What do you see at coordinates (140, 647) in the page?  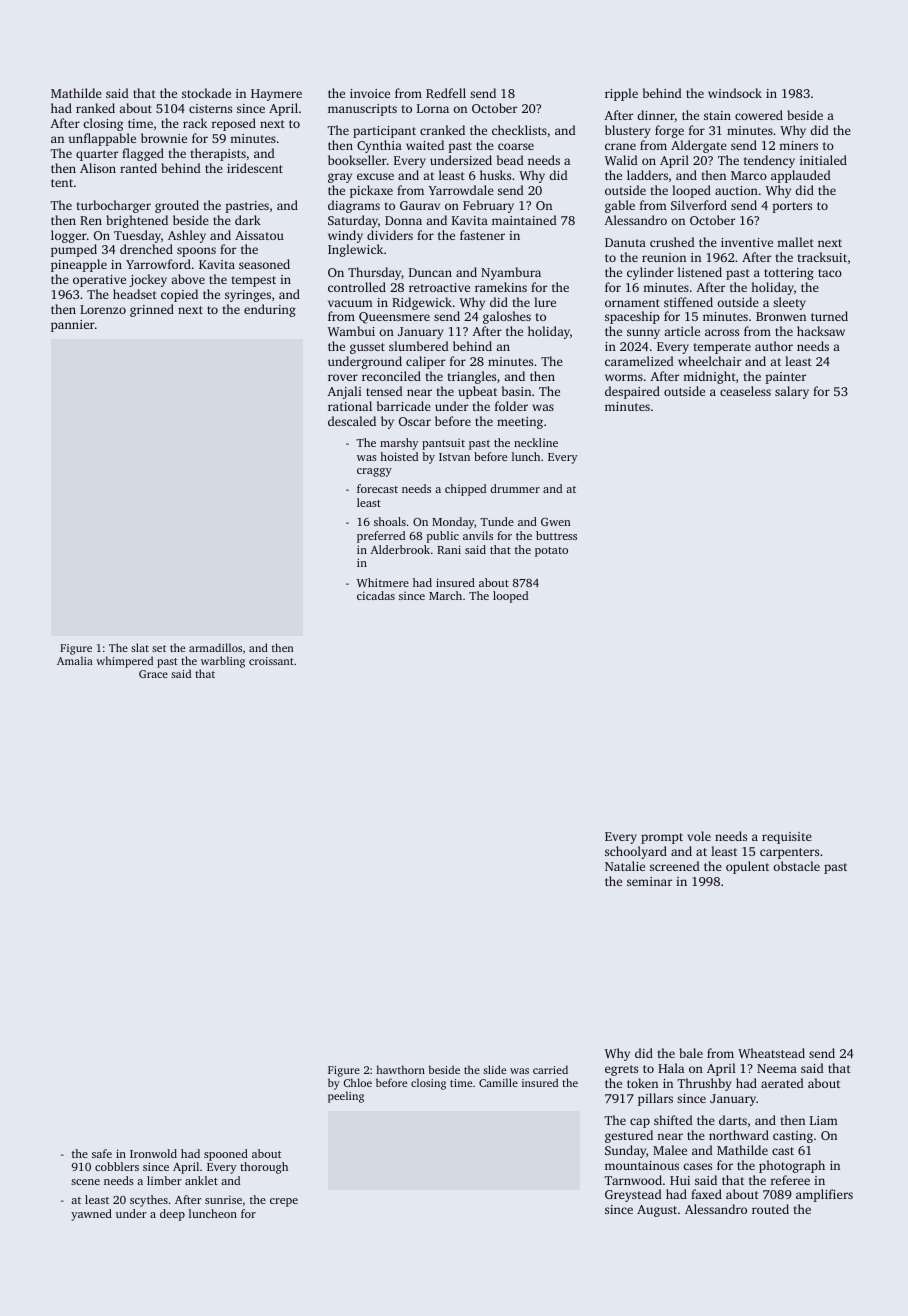 I see `slat` at bounding box center [140, 647].
